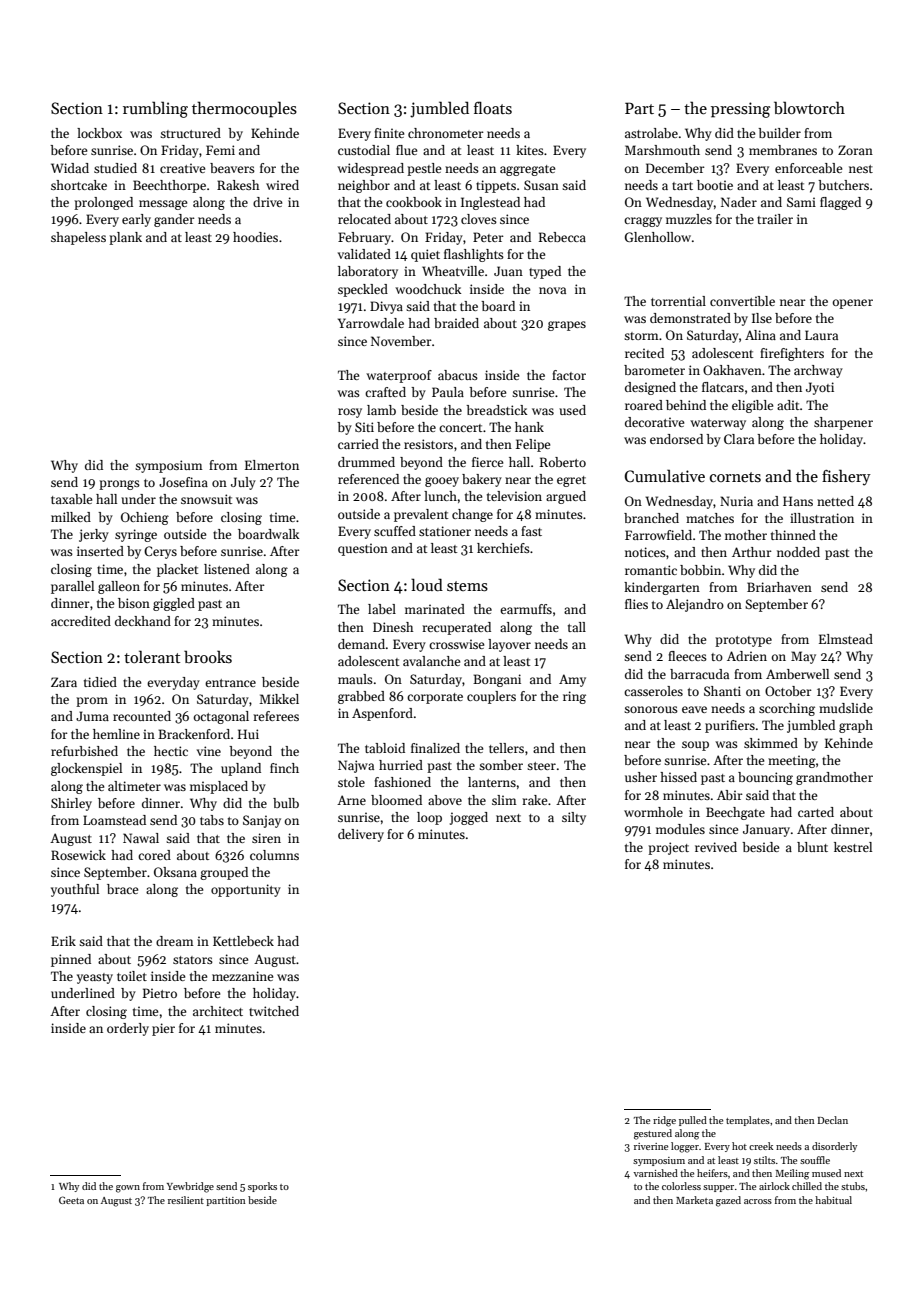 The width and height of the screenshot is (924, 1308). I want to click on Arthur, so click(752, 552).
